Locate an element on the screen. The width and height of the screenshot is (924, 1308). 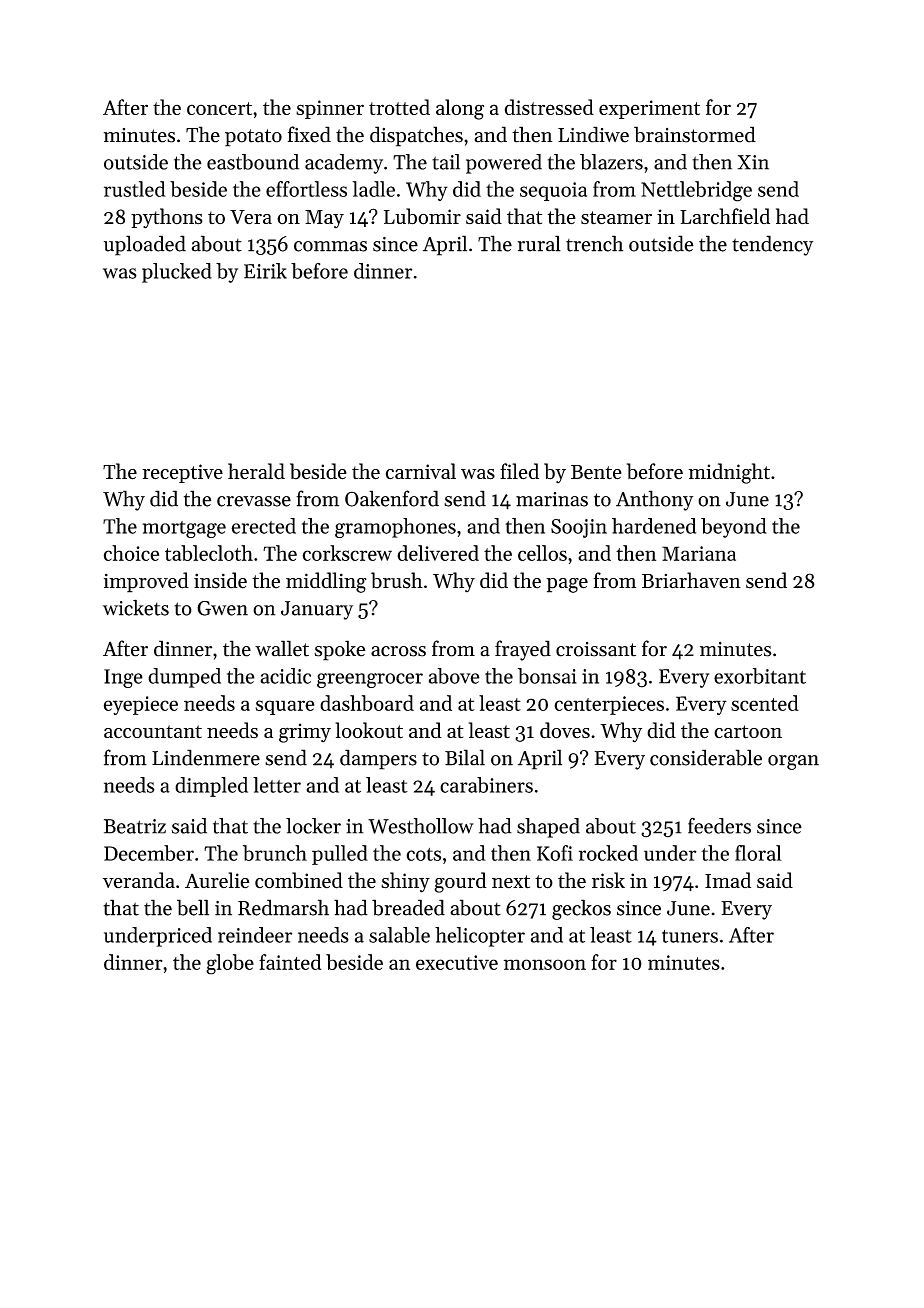
eastbound is located at coordinates (253, 162).
